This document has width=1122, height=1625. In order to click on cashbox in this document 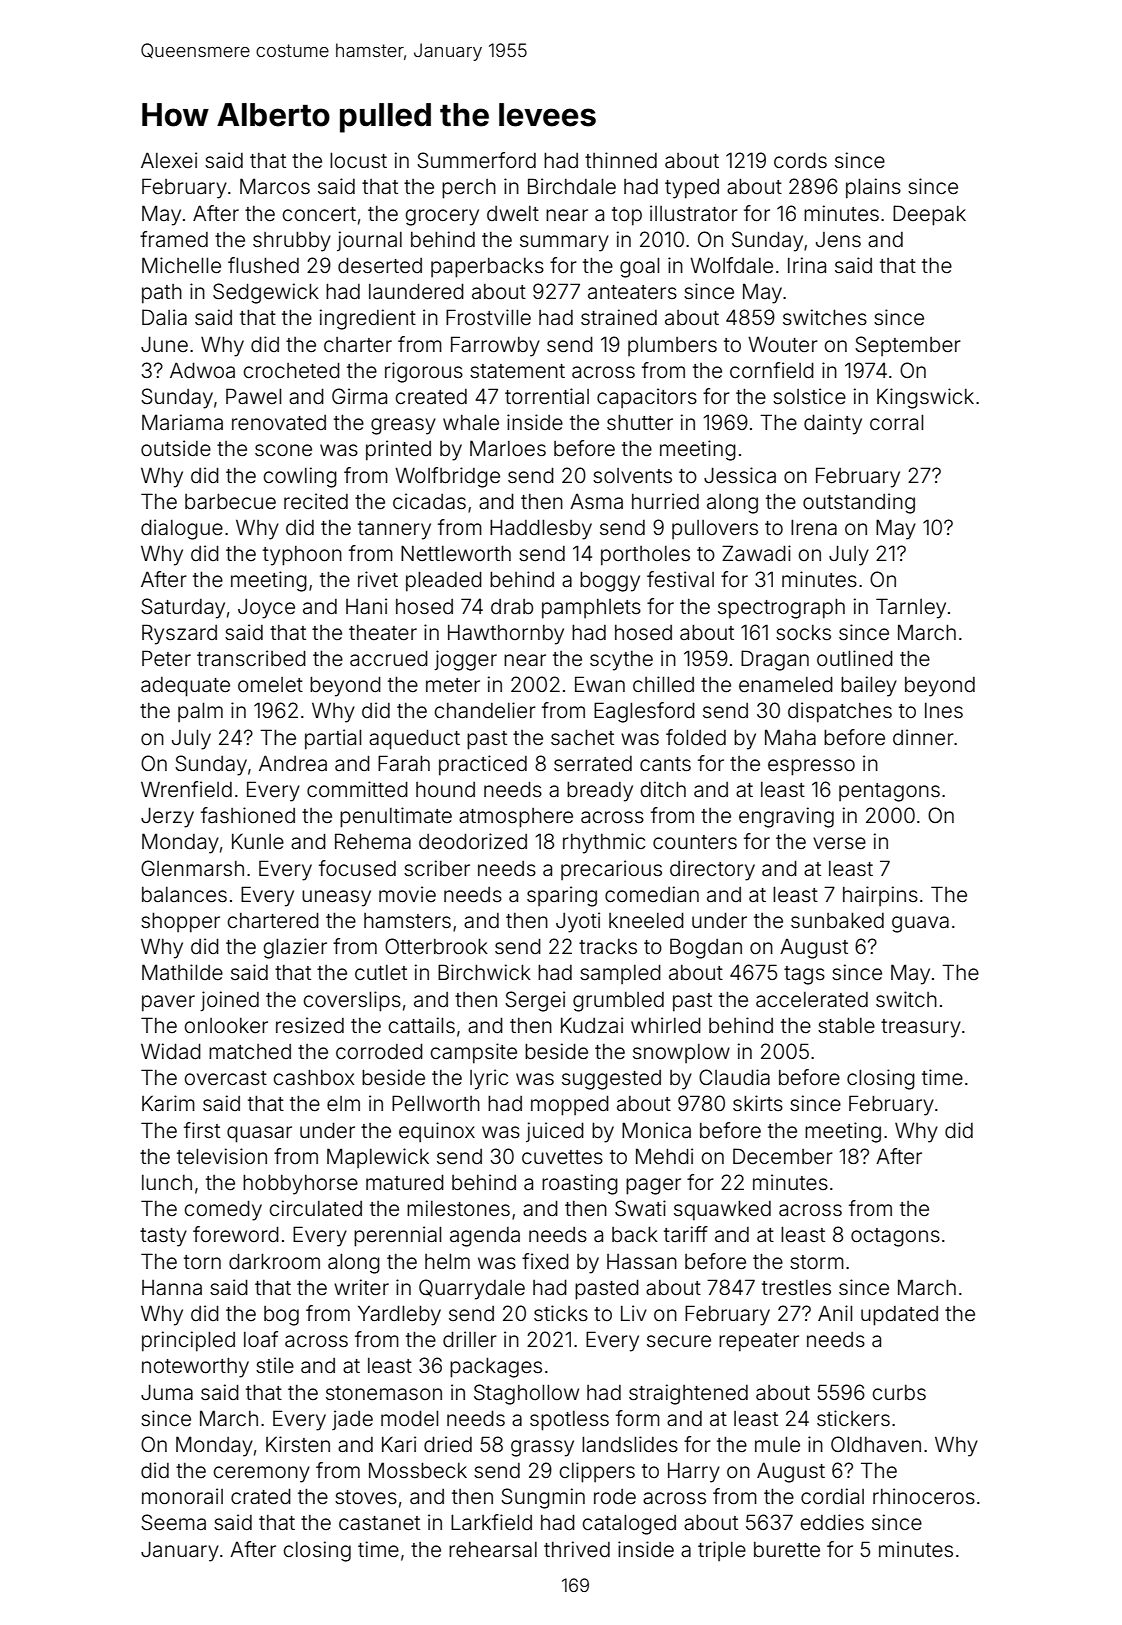, I will do `click(313, 1077)`.
